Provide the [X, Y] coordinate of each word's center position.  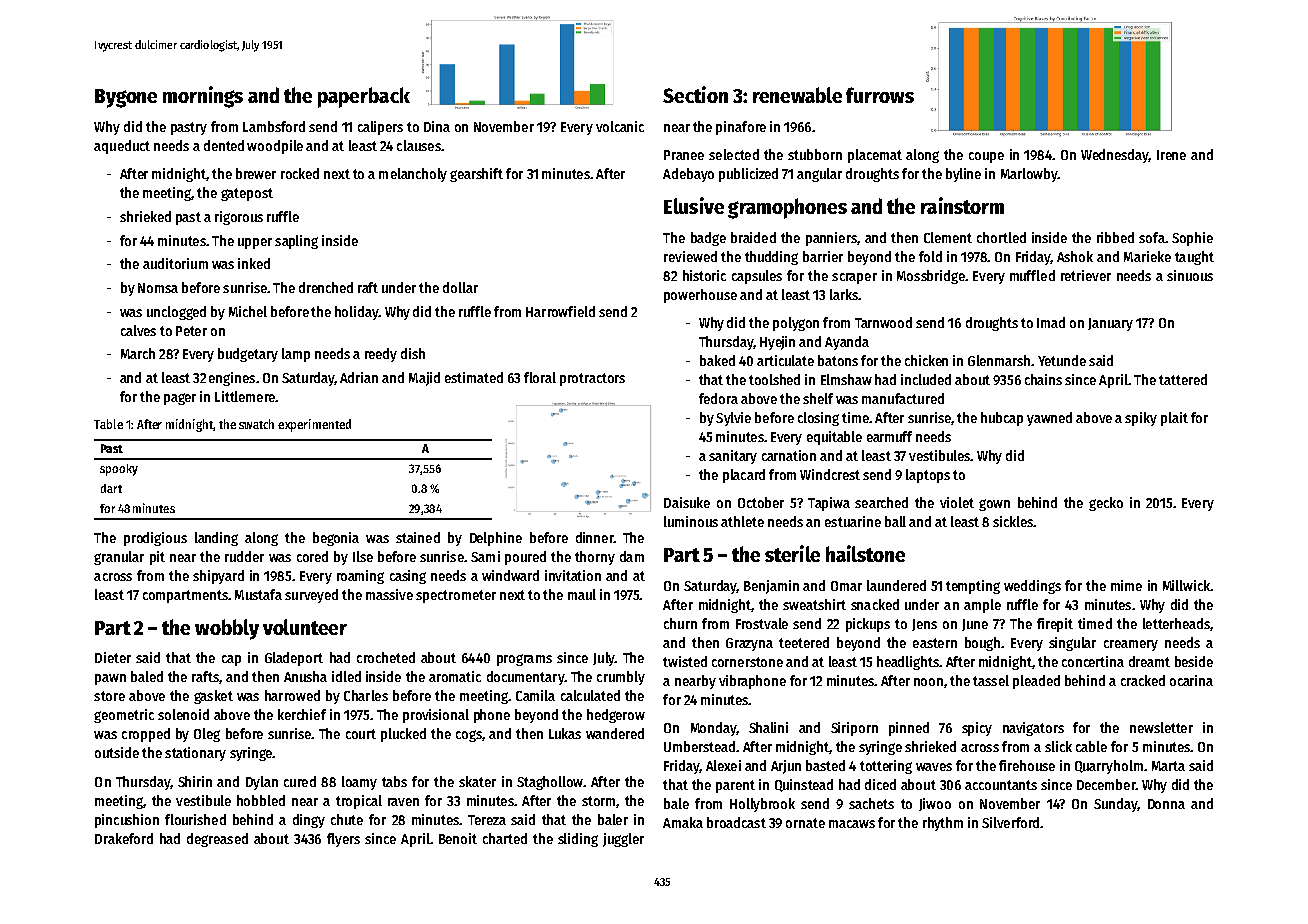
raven [403, 802]
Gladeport [294, 659]
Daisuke [687, 502]
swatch [256, 424]
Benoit [458, 838]
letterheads [1176, 623]
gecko [1106, 504]
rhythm [943, 824]
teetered [804, 642]
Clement [948, 237]
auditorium [175, 263]
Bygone [126, 98]
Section [695, 94]
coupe [986, 157]
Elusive [694, 205]
